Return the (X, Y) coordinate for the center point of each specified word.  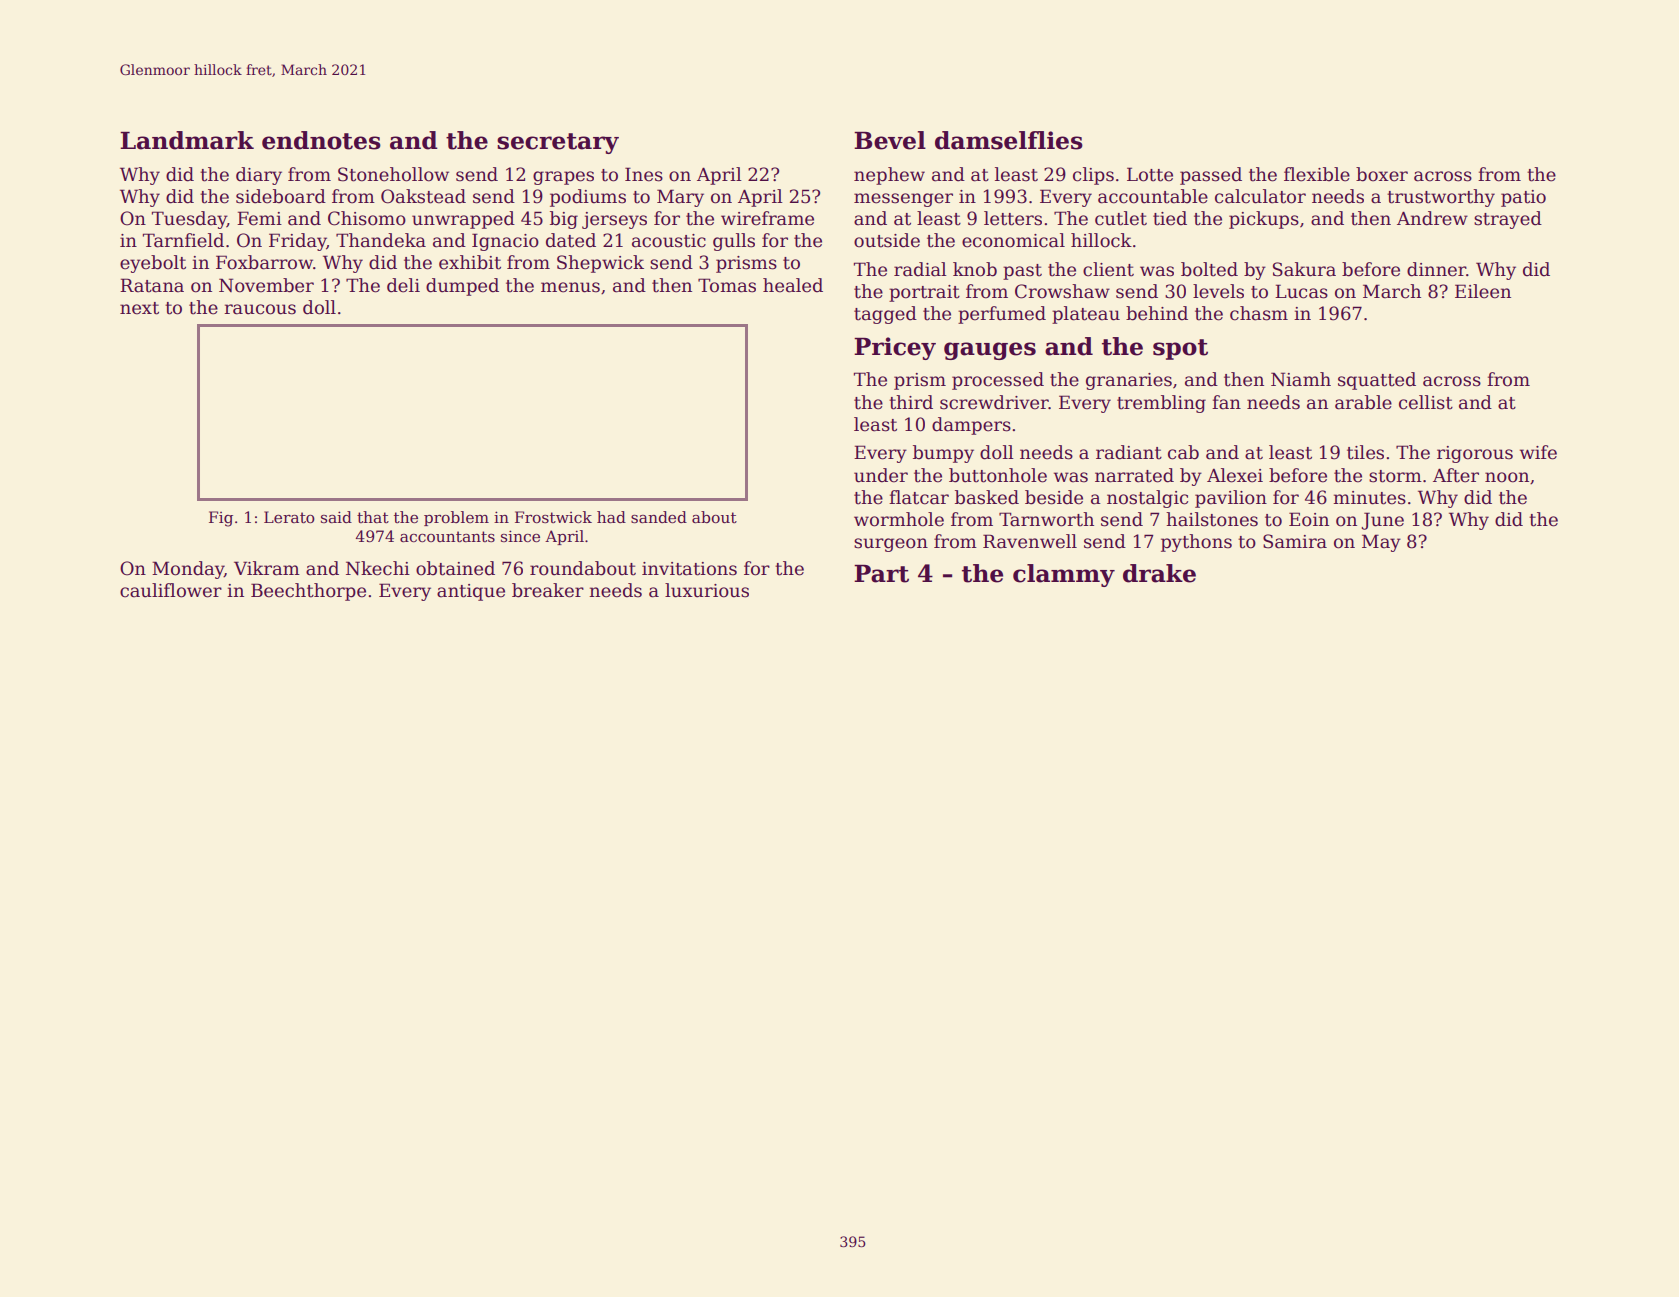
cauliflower (171, 590)
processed (998, 381)
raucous (260, 309)
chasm (1259, 313)
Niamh (1301, 379)
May (1381, 543)
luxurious (707, 590)
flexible (1317, 174)
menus (570, 287)
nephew (889, 176)
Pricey (895, 348)
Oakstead (423, 196)
